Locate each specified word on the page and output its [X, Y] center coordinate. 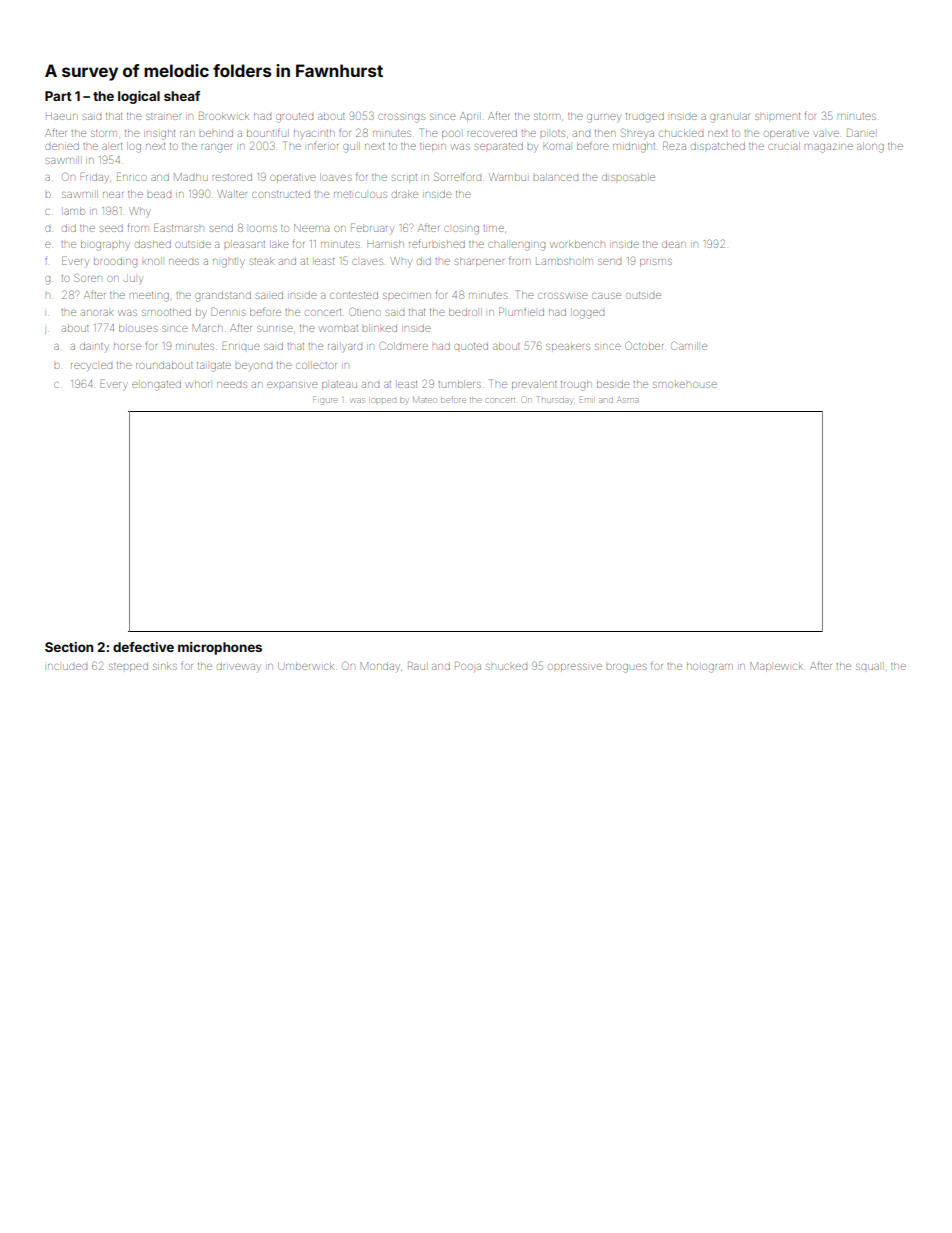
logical [139, 97]
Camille [689, 345]
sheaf [182, 96]
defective [143, 647]
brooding [115, 263]
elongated [156, 386]
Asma [627, 400]
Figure [325, 401]
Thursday [554, 400]
